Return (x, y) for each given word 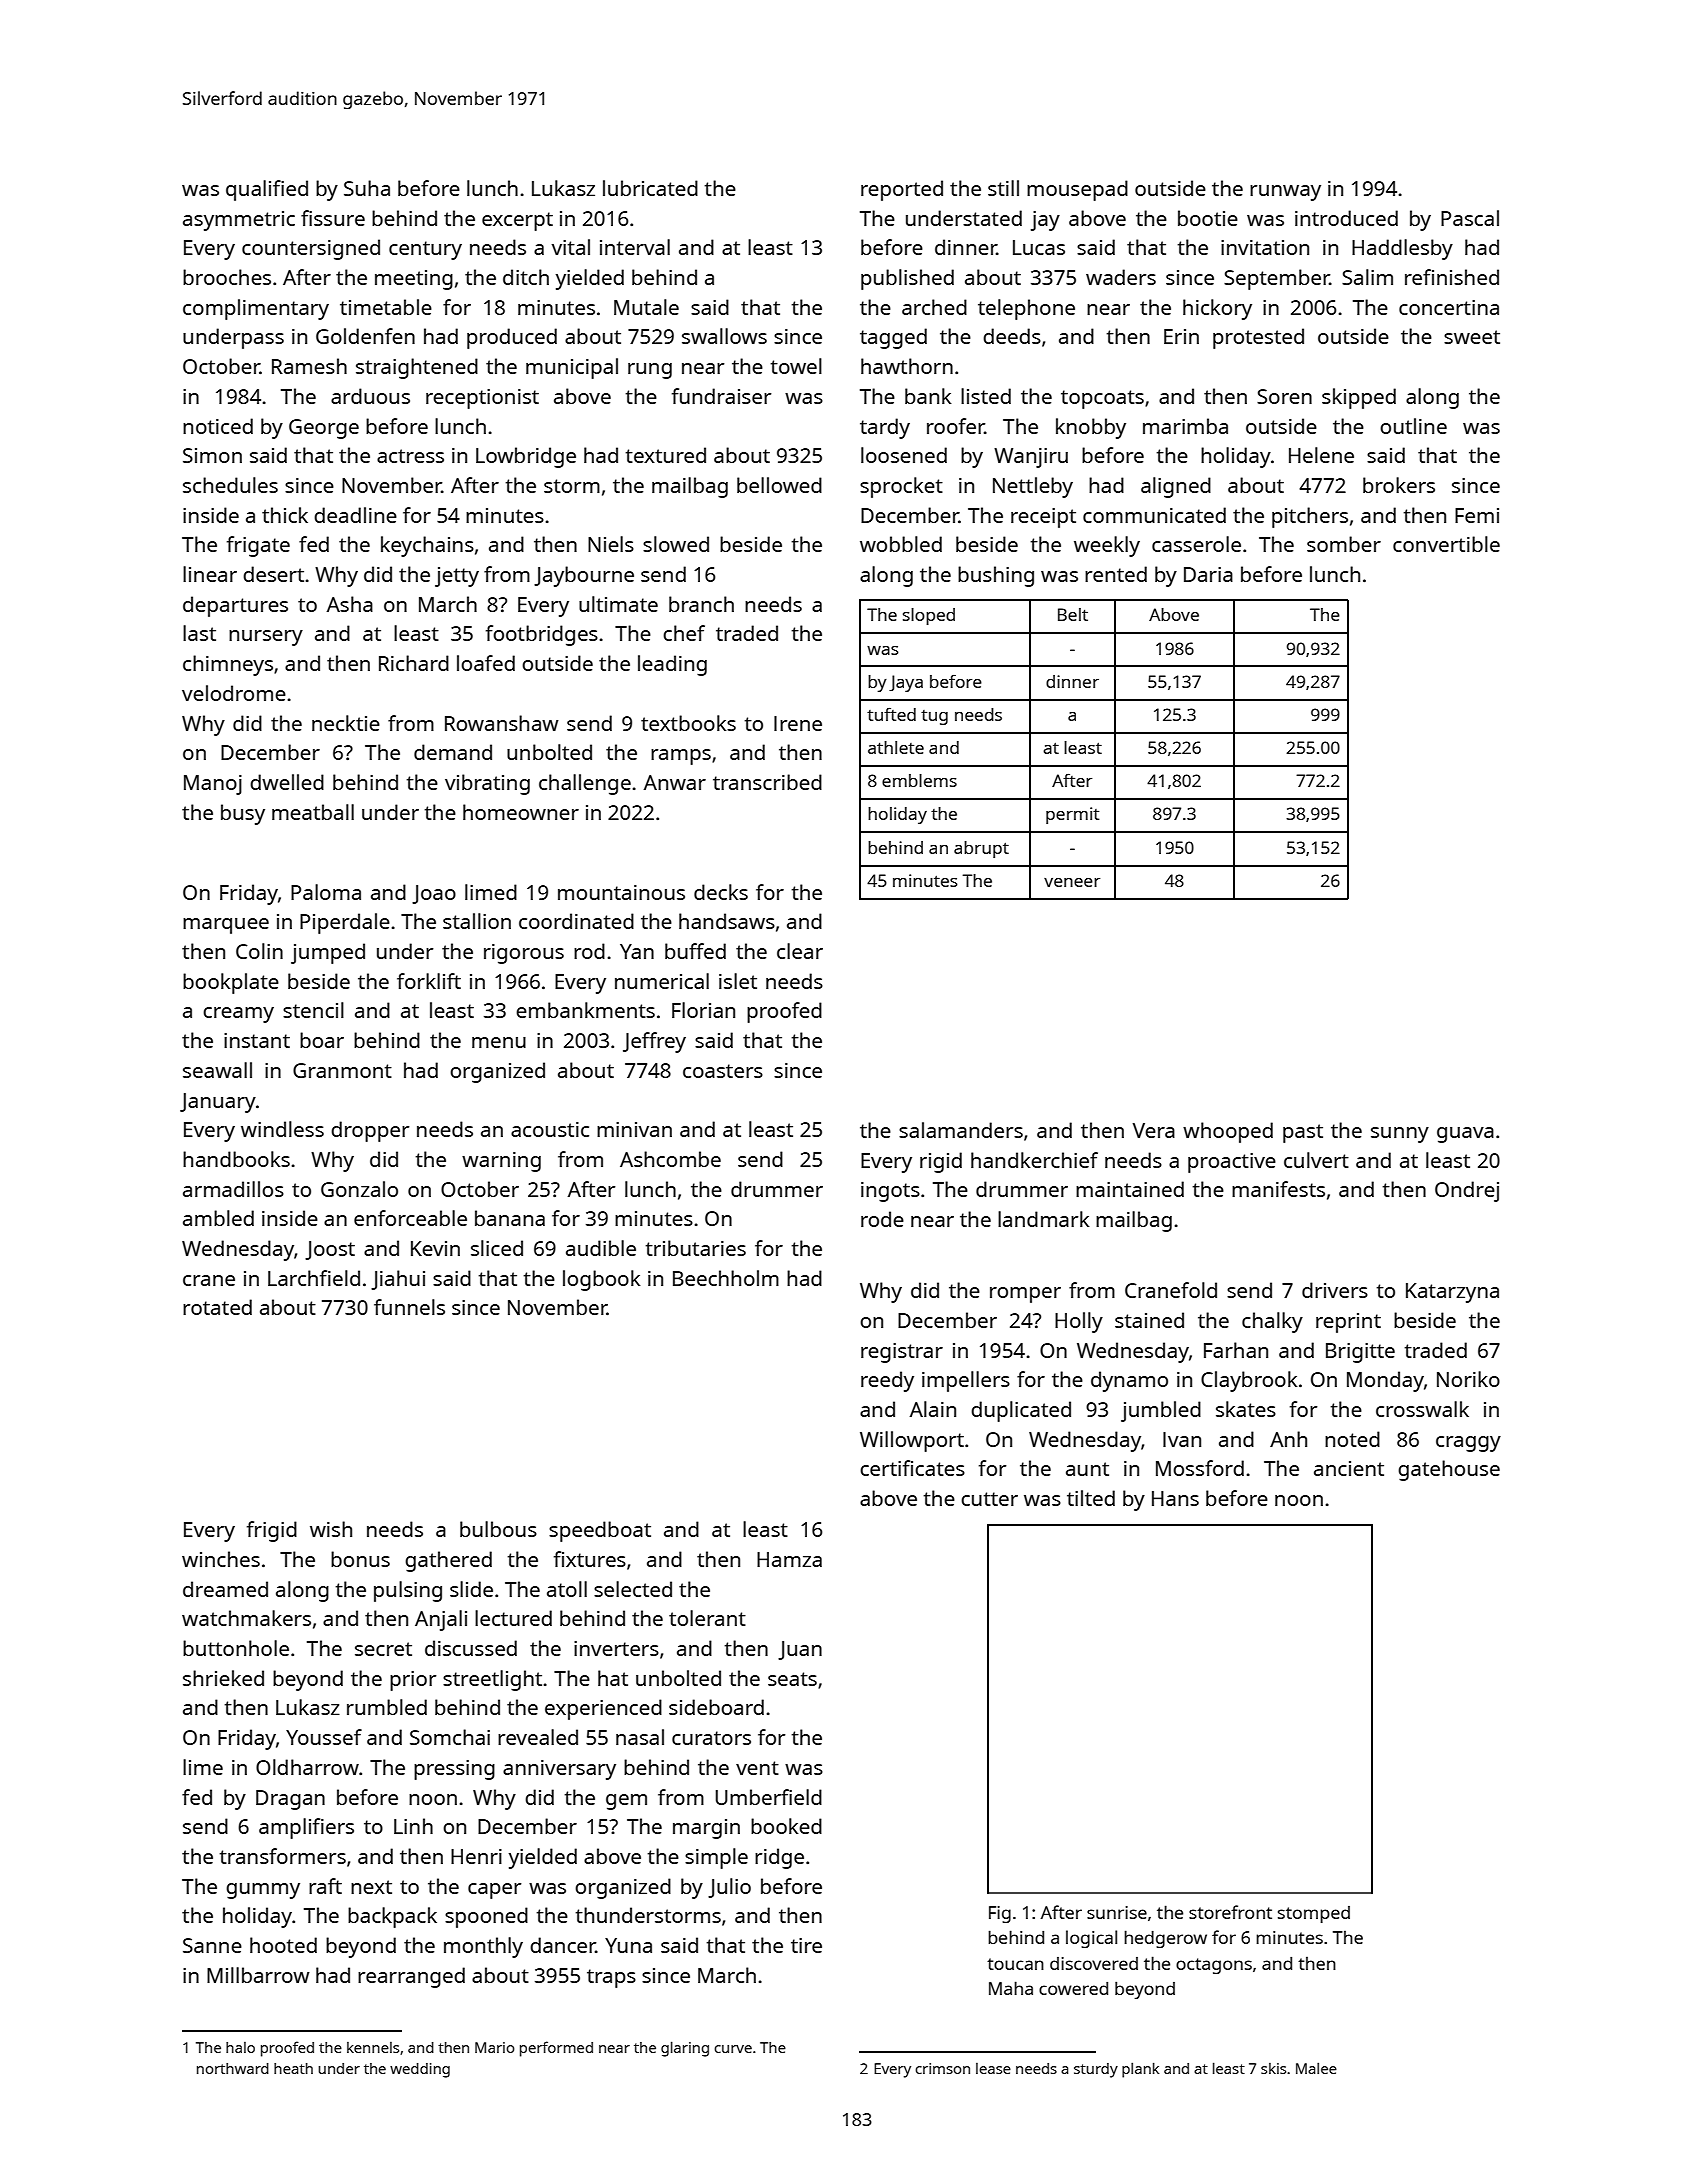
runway (1285, 193)
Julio (729, 1888)
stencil (313, 1010)
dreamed (225, 1589)
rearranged (411, 1977)
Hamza (789, 1559)
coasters (723, 1071)
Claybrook (1249, 1381)
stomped (1314, 1914)
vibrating (487, 784)
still (1003, 188)
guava (1465, 1135)
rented (1116, 574)
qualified (267, 190)
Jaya (906, 683)
